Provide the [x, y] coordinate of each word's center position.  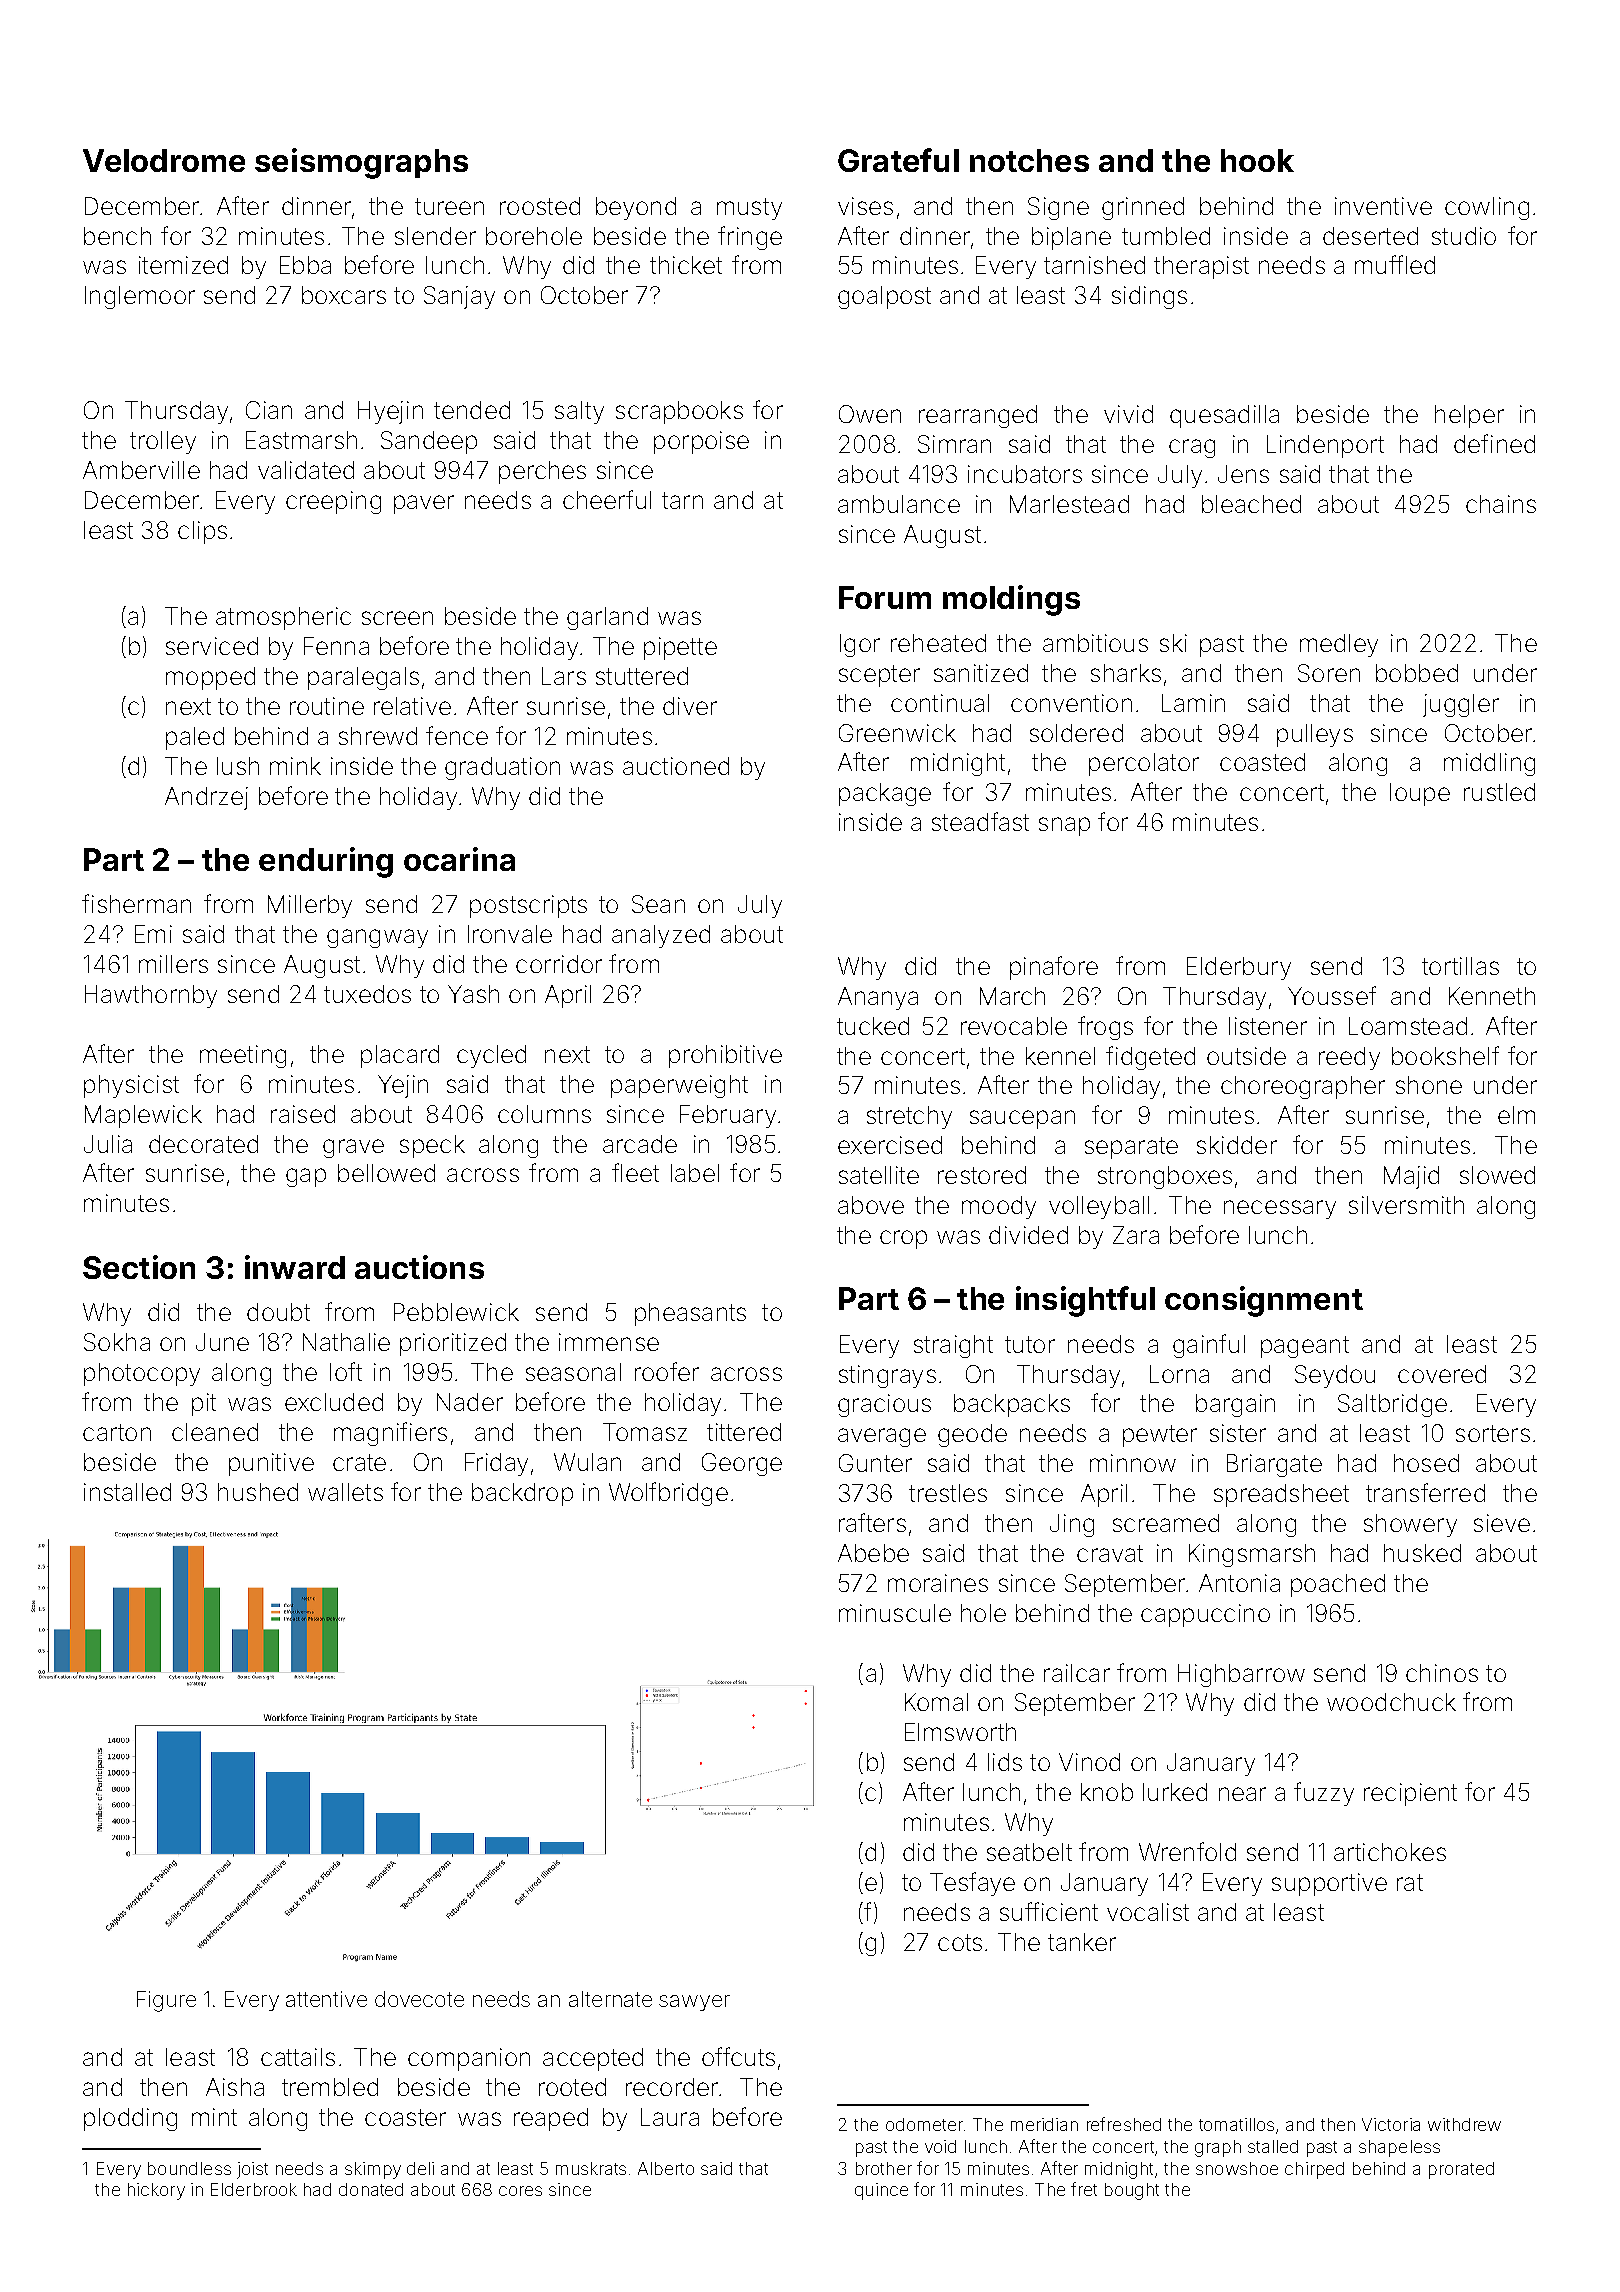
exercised [890, 1145]
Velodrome [164, 160]
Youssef [1332, 995]
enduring [326, 862]
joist [252, 2170]
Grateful [898, 160]
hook [1257, 160]
